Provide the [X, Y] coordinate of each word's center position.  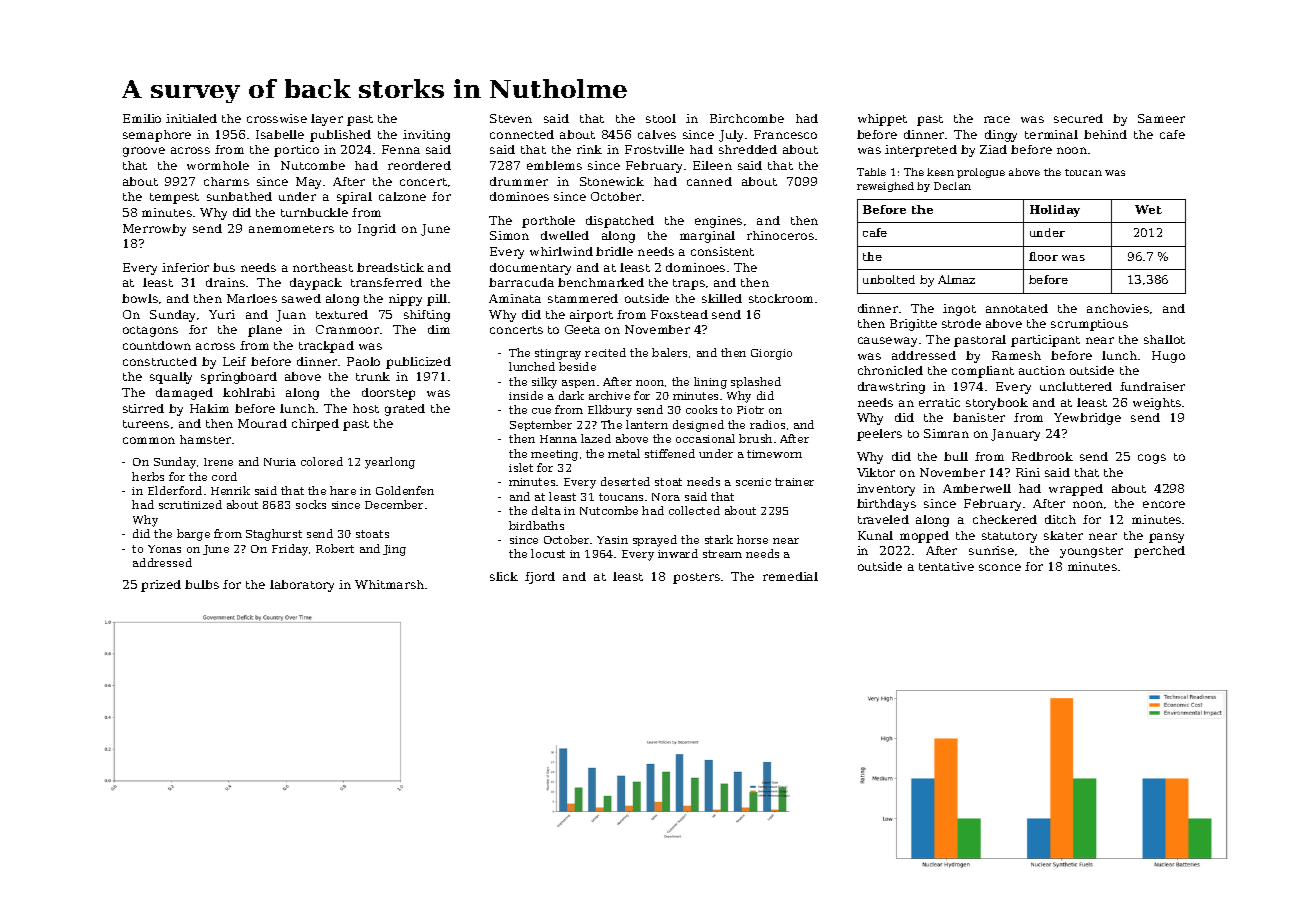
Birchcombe [747, 118]
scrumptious [1089, 325]
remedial [790, 576]
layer [327, 120]
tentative [946, 566]
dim [439, 329]
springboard [239, 378]
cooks [701, 409]
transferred [386, 282]
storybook [997, 404]
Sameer [1161, 118]
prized [161, 586]
